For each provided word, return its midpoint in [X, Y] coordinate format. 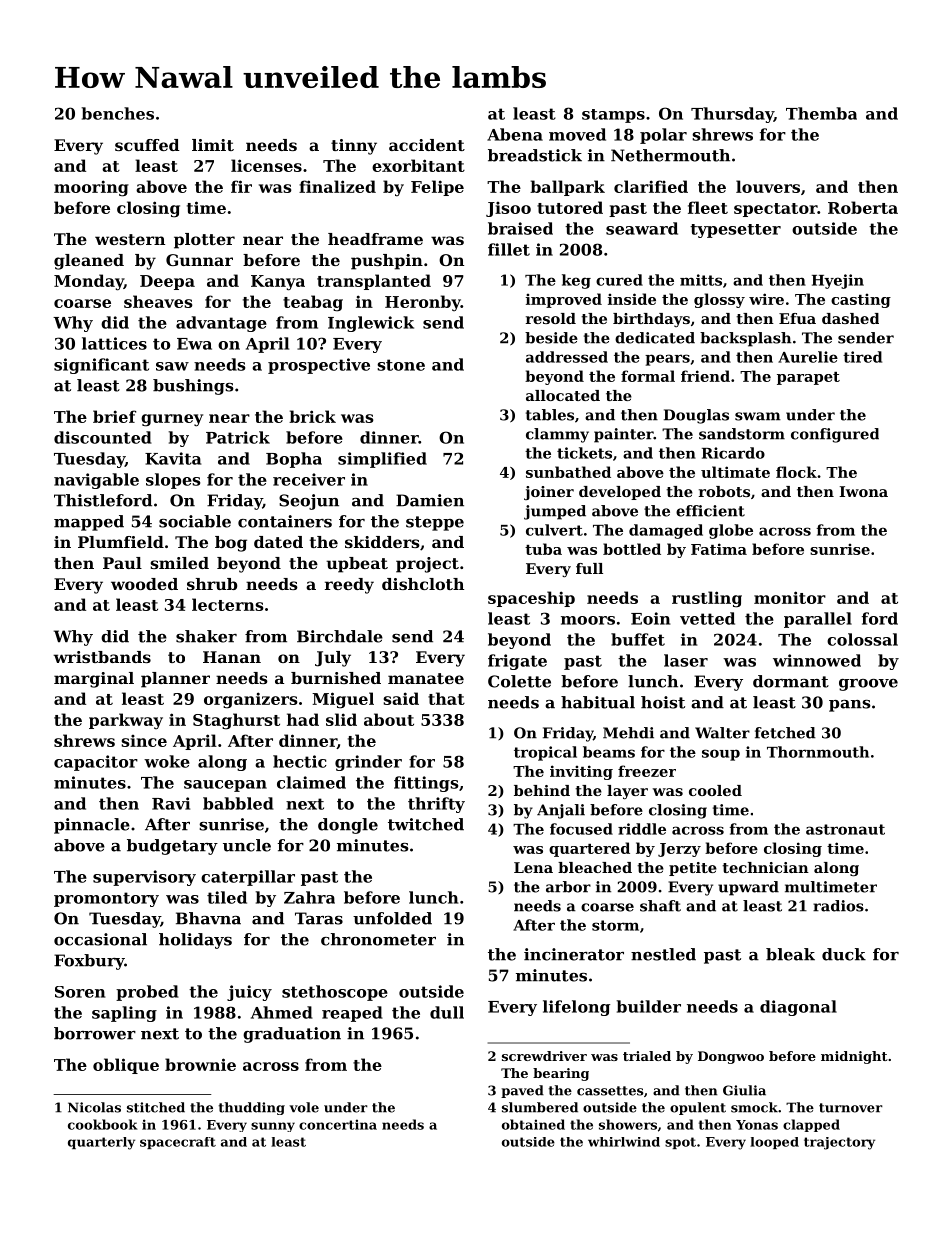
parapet [808, 378]
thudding [252, 1108]
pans [850, 706]
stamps [613, 116]
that [446, 698]
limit [213, 145]
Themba [821, 113]
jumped [555, 512]
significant [101, 366]
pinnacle [92, 826]
